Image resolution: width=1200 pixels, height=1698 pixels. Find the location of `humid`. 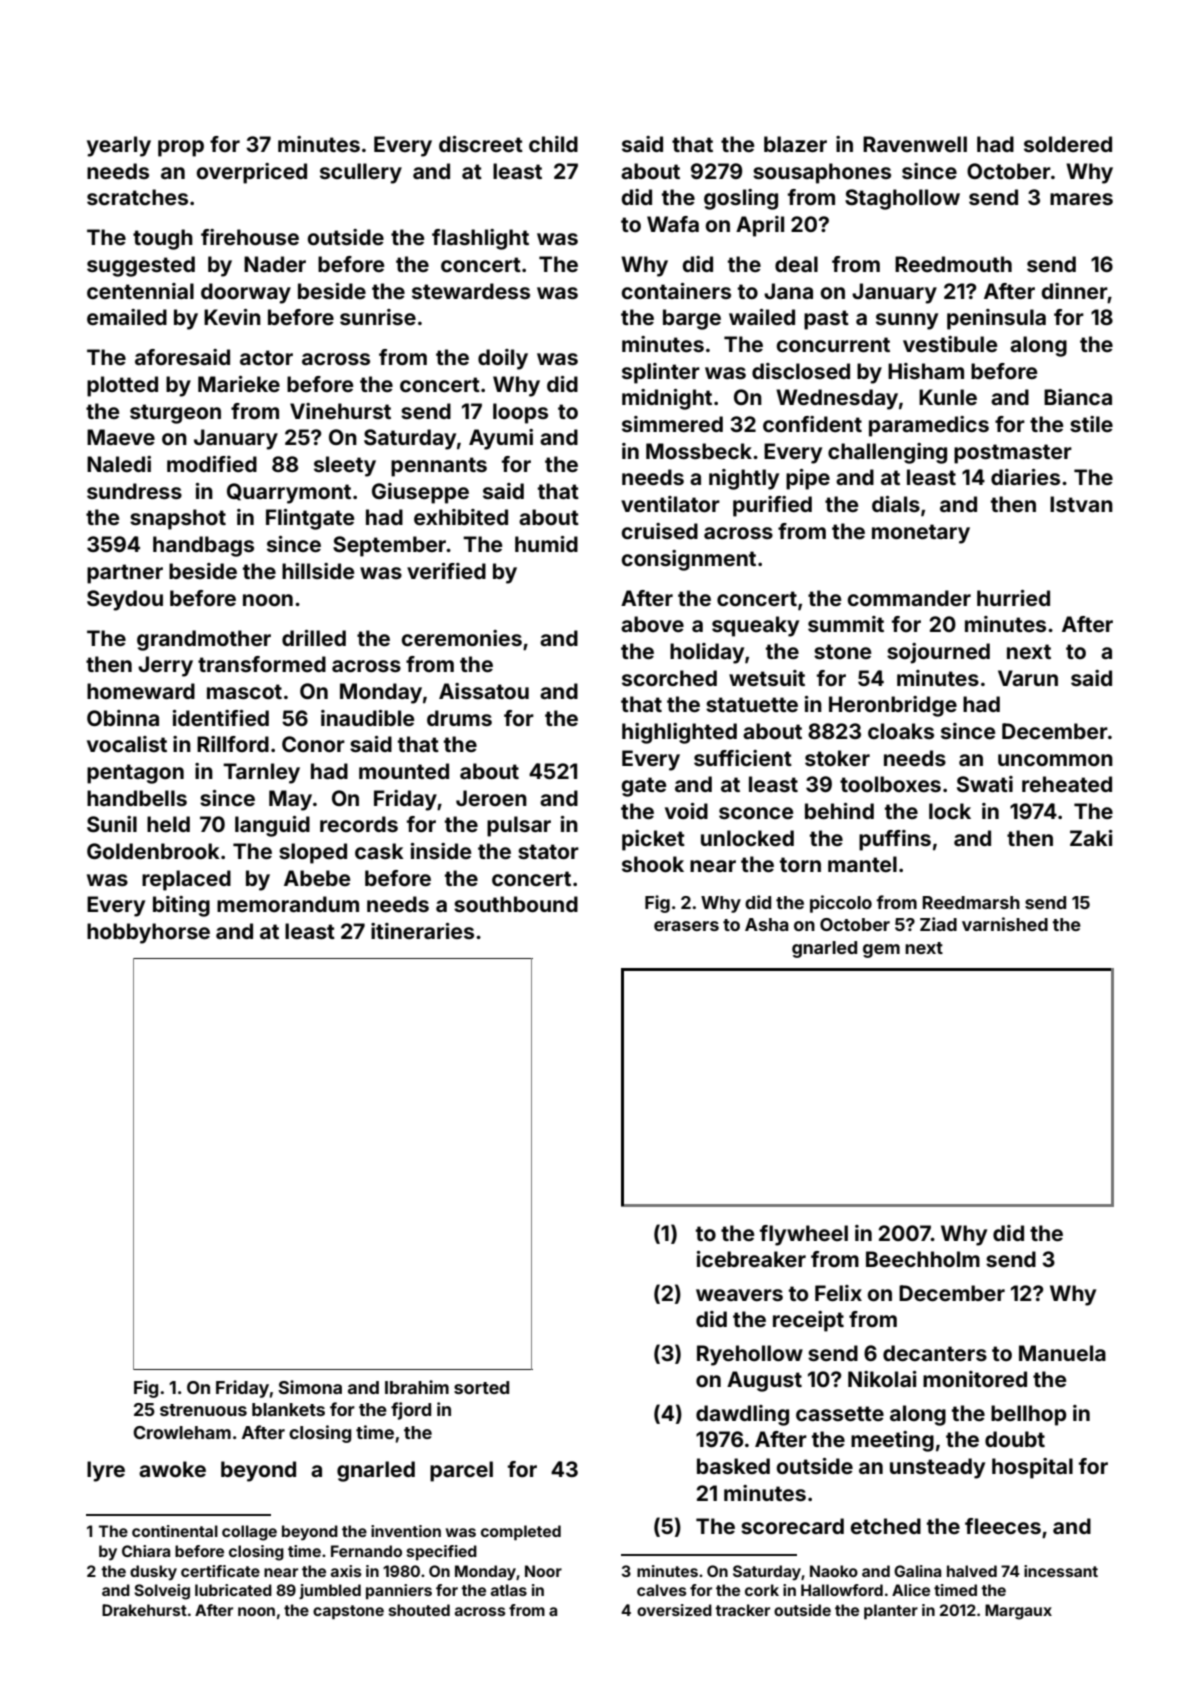

humid is located at coordinates (546, 544).
